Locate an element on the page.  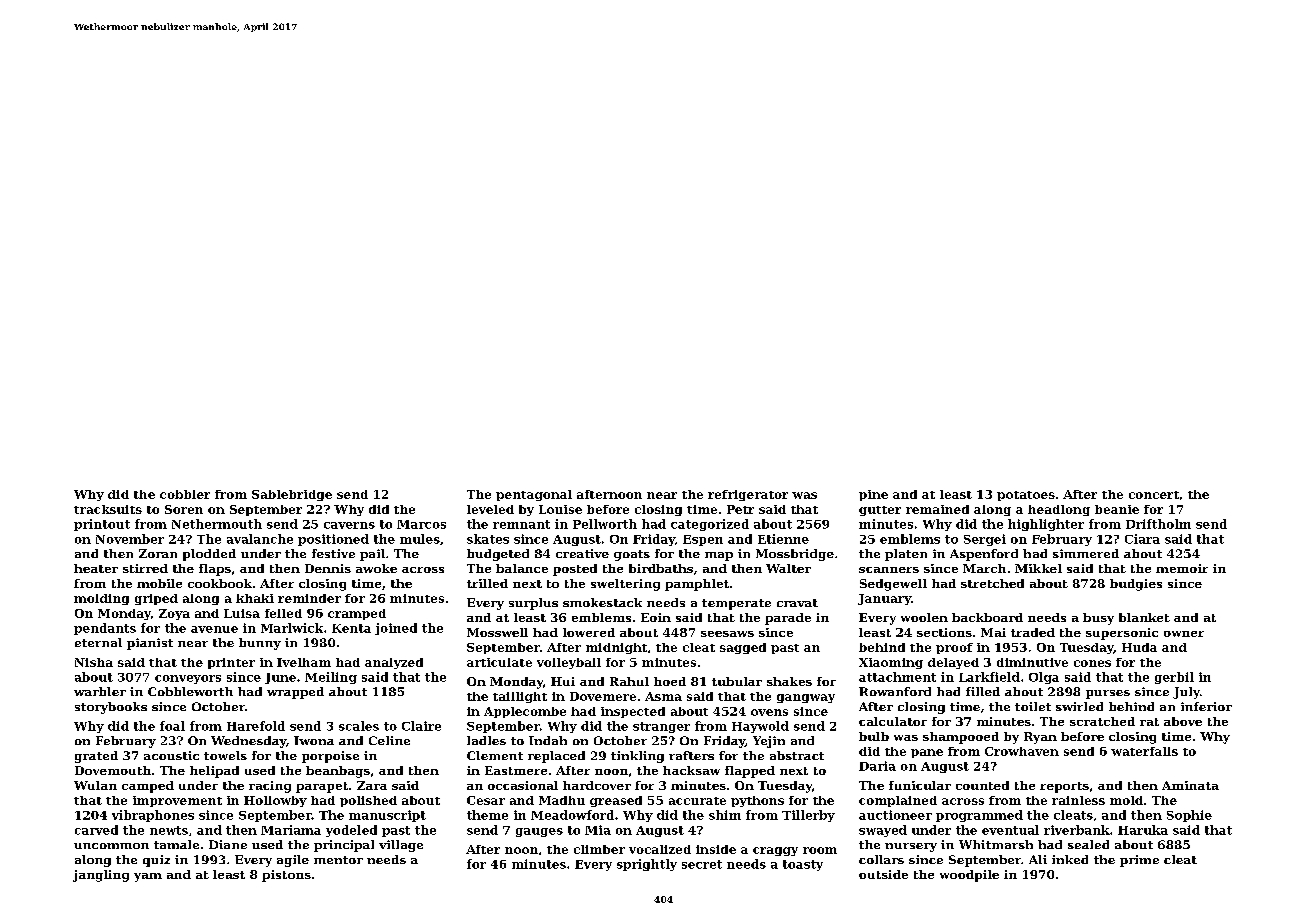
Sablebridge is located at coordinates (292, 495).
